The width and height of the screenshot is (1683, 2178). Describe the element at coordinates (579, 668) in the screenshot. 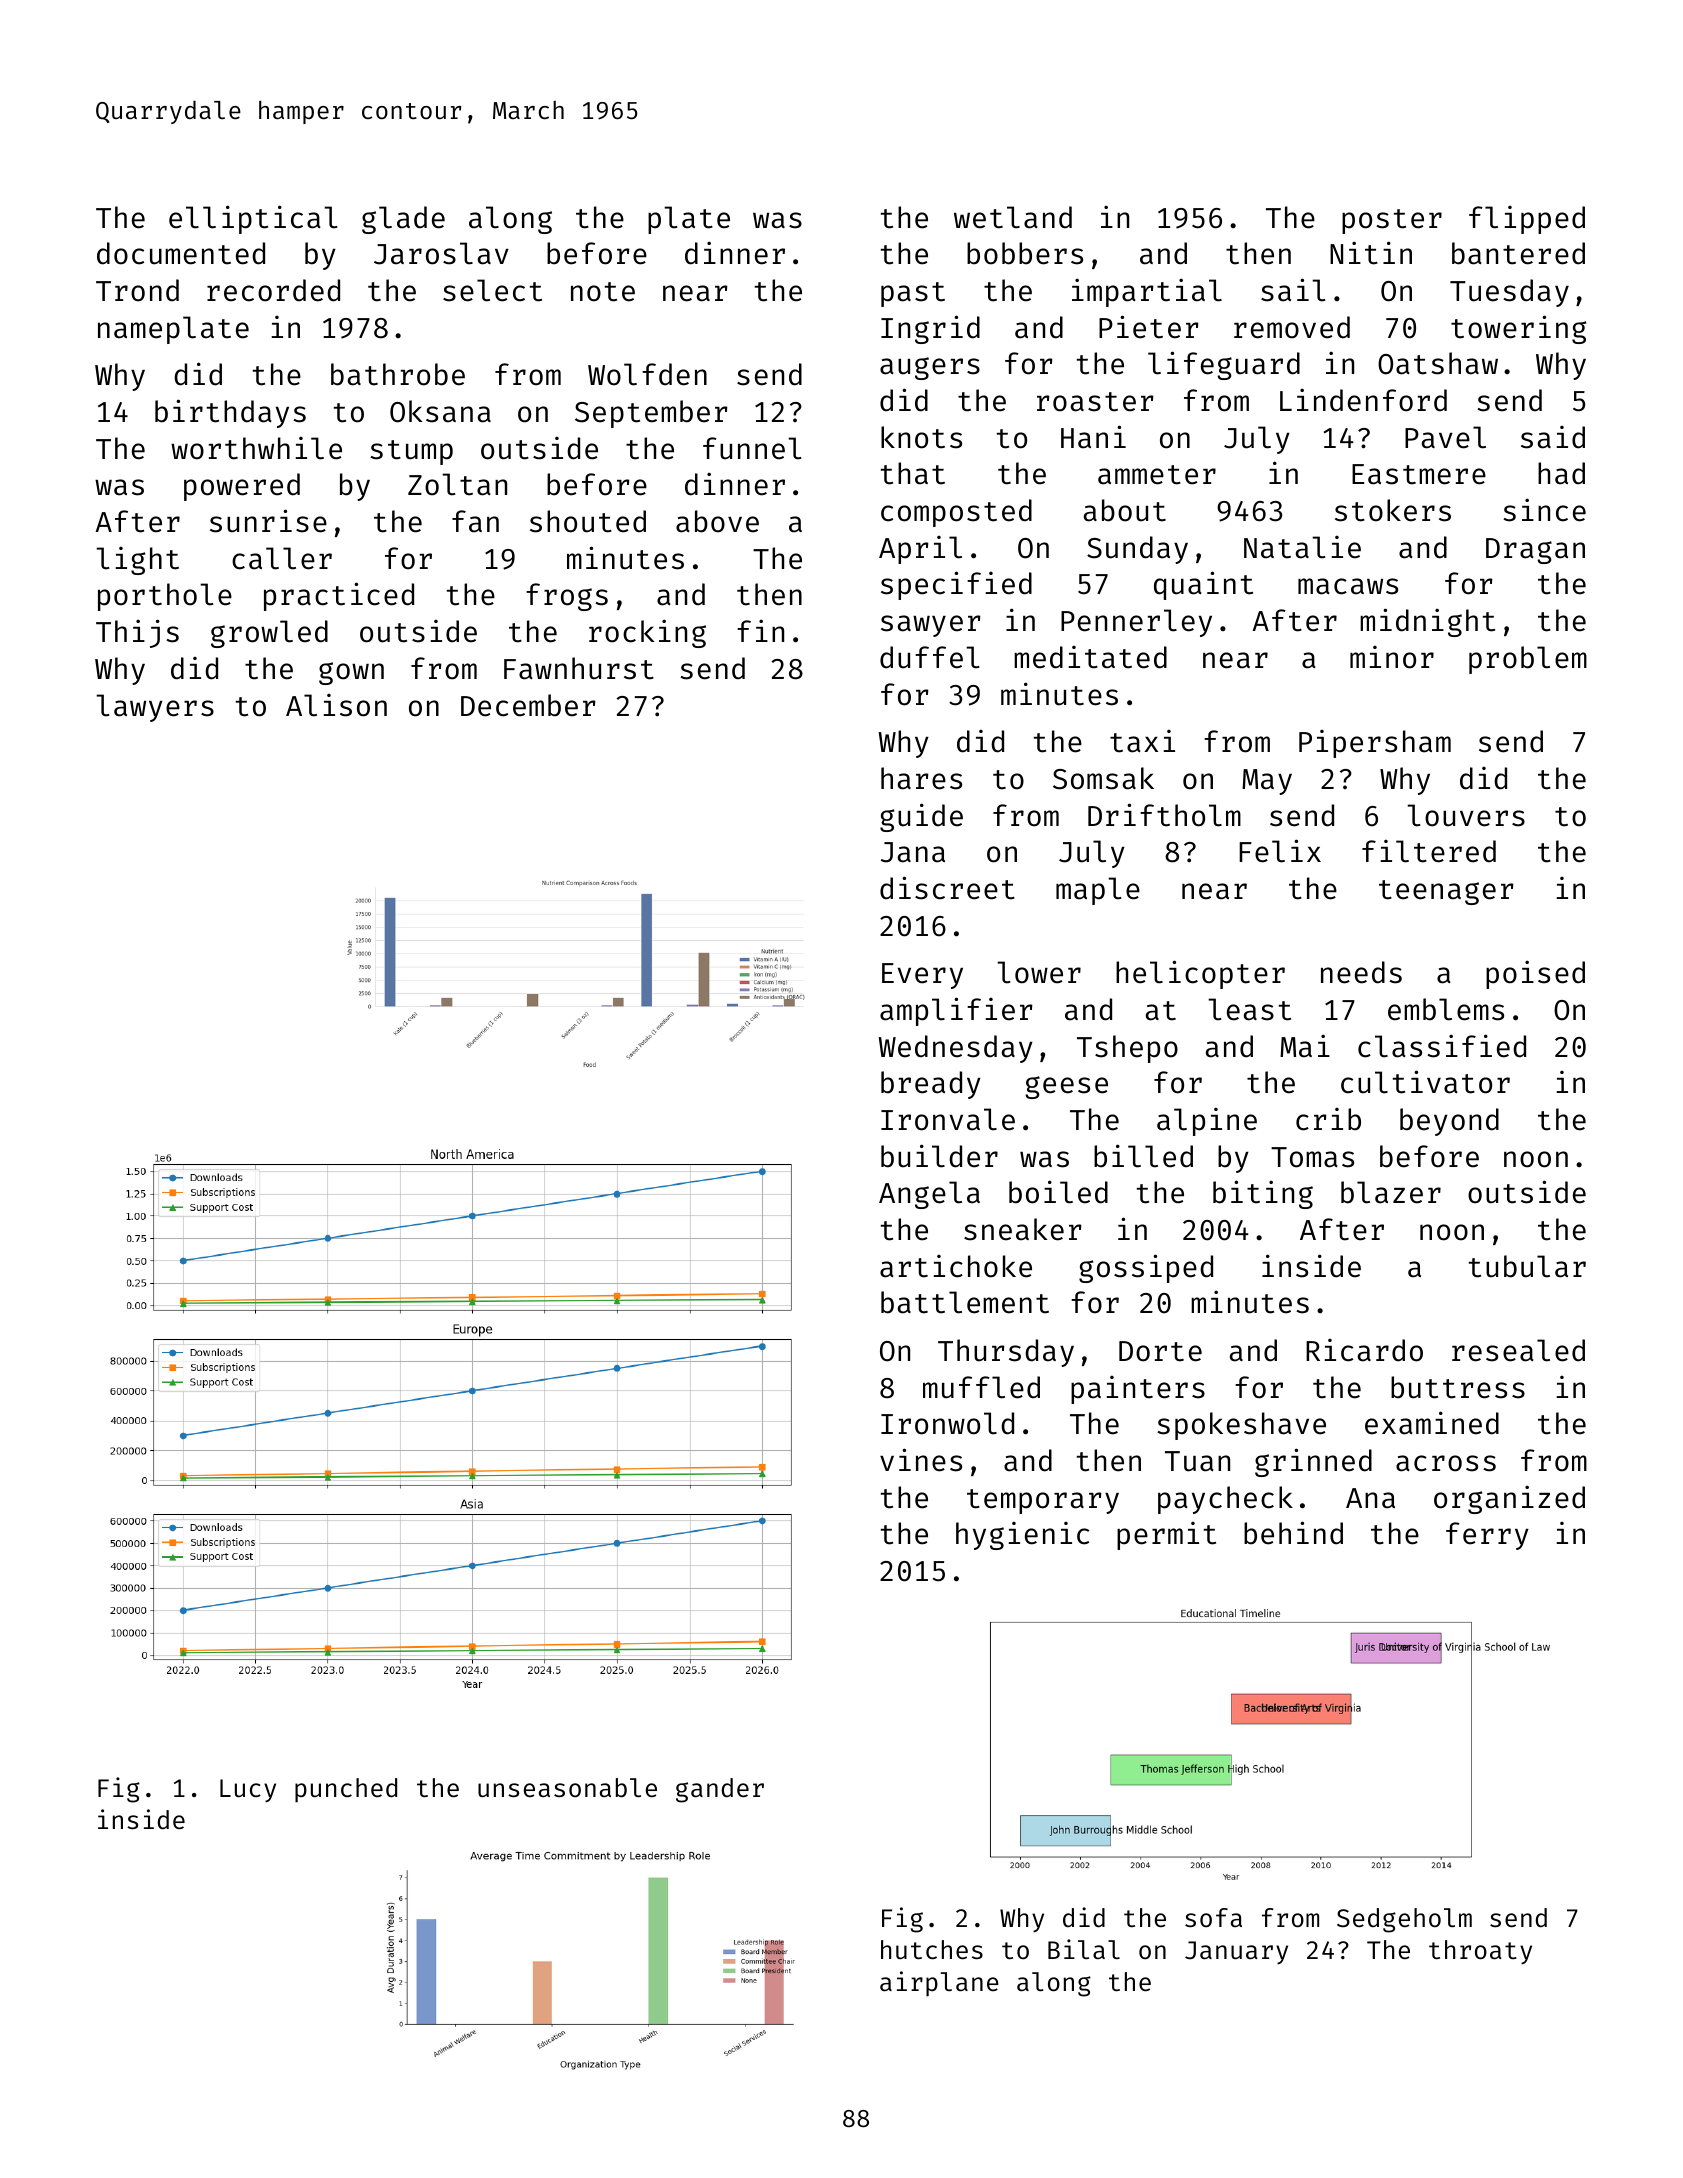

I see `Fawnhurst` at that location.
